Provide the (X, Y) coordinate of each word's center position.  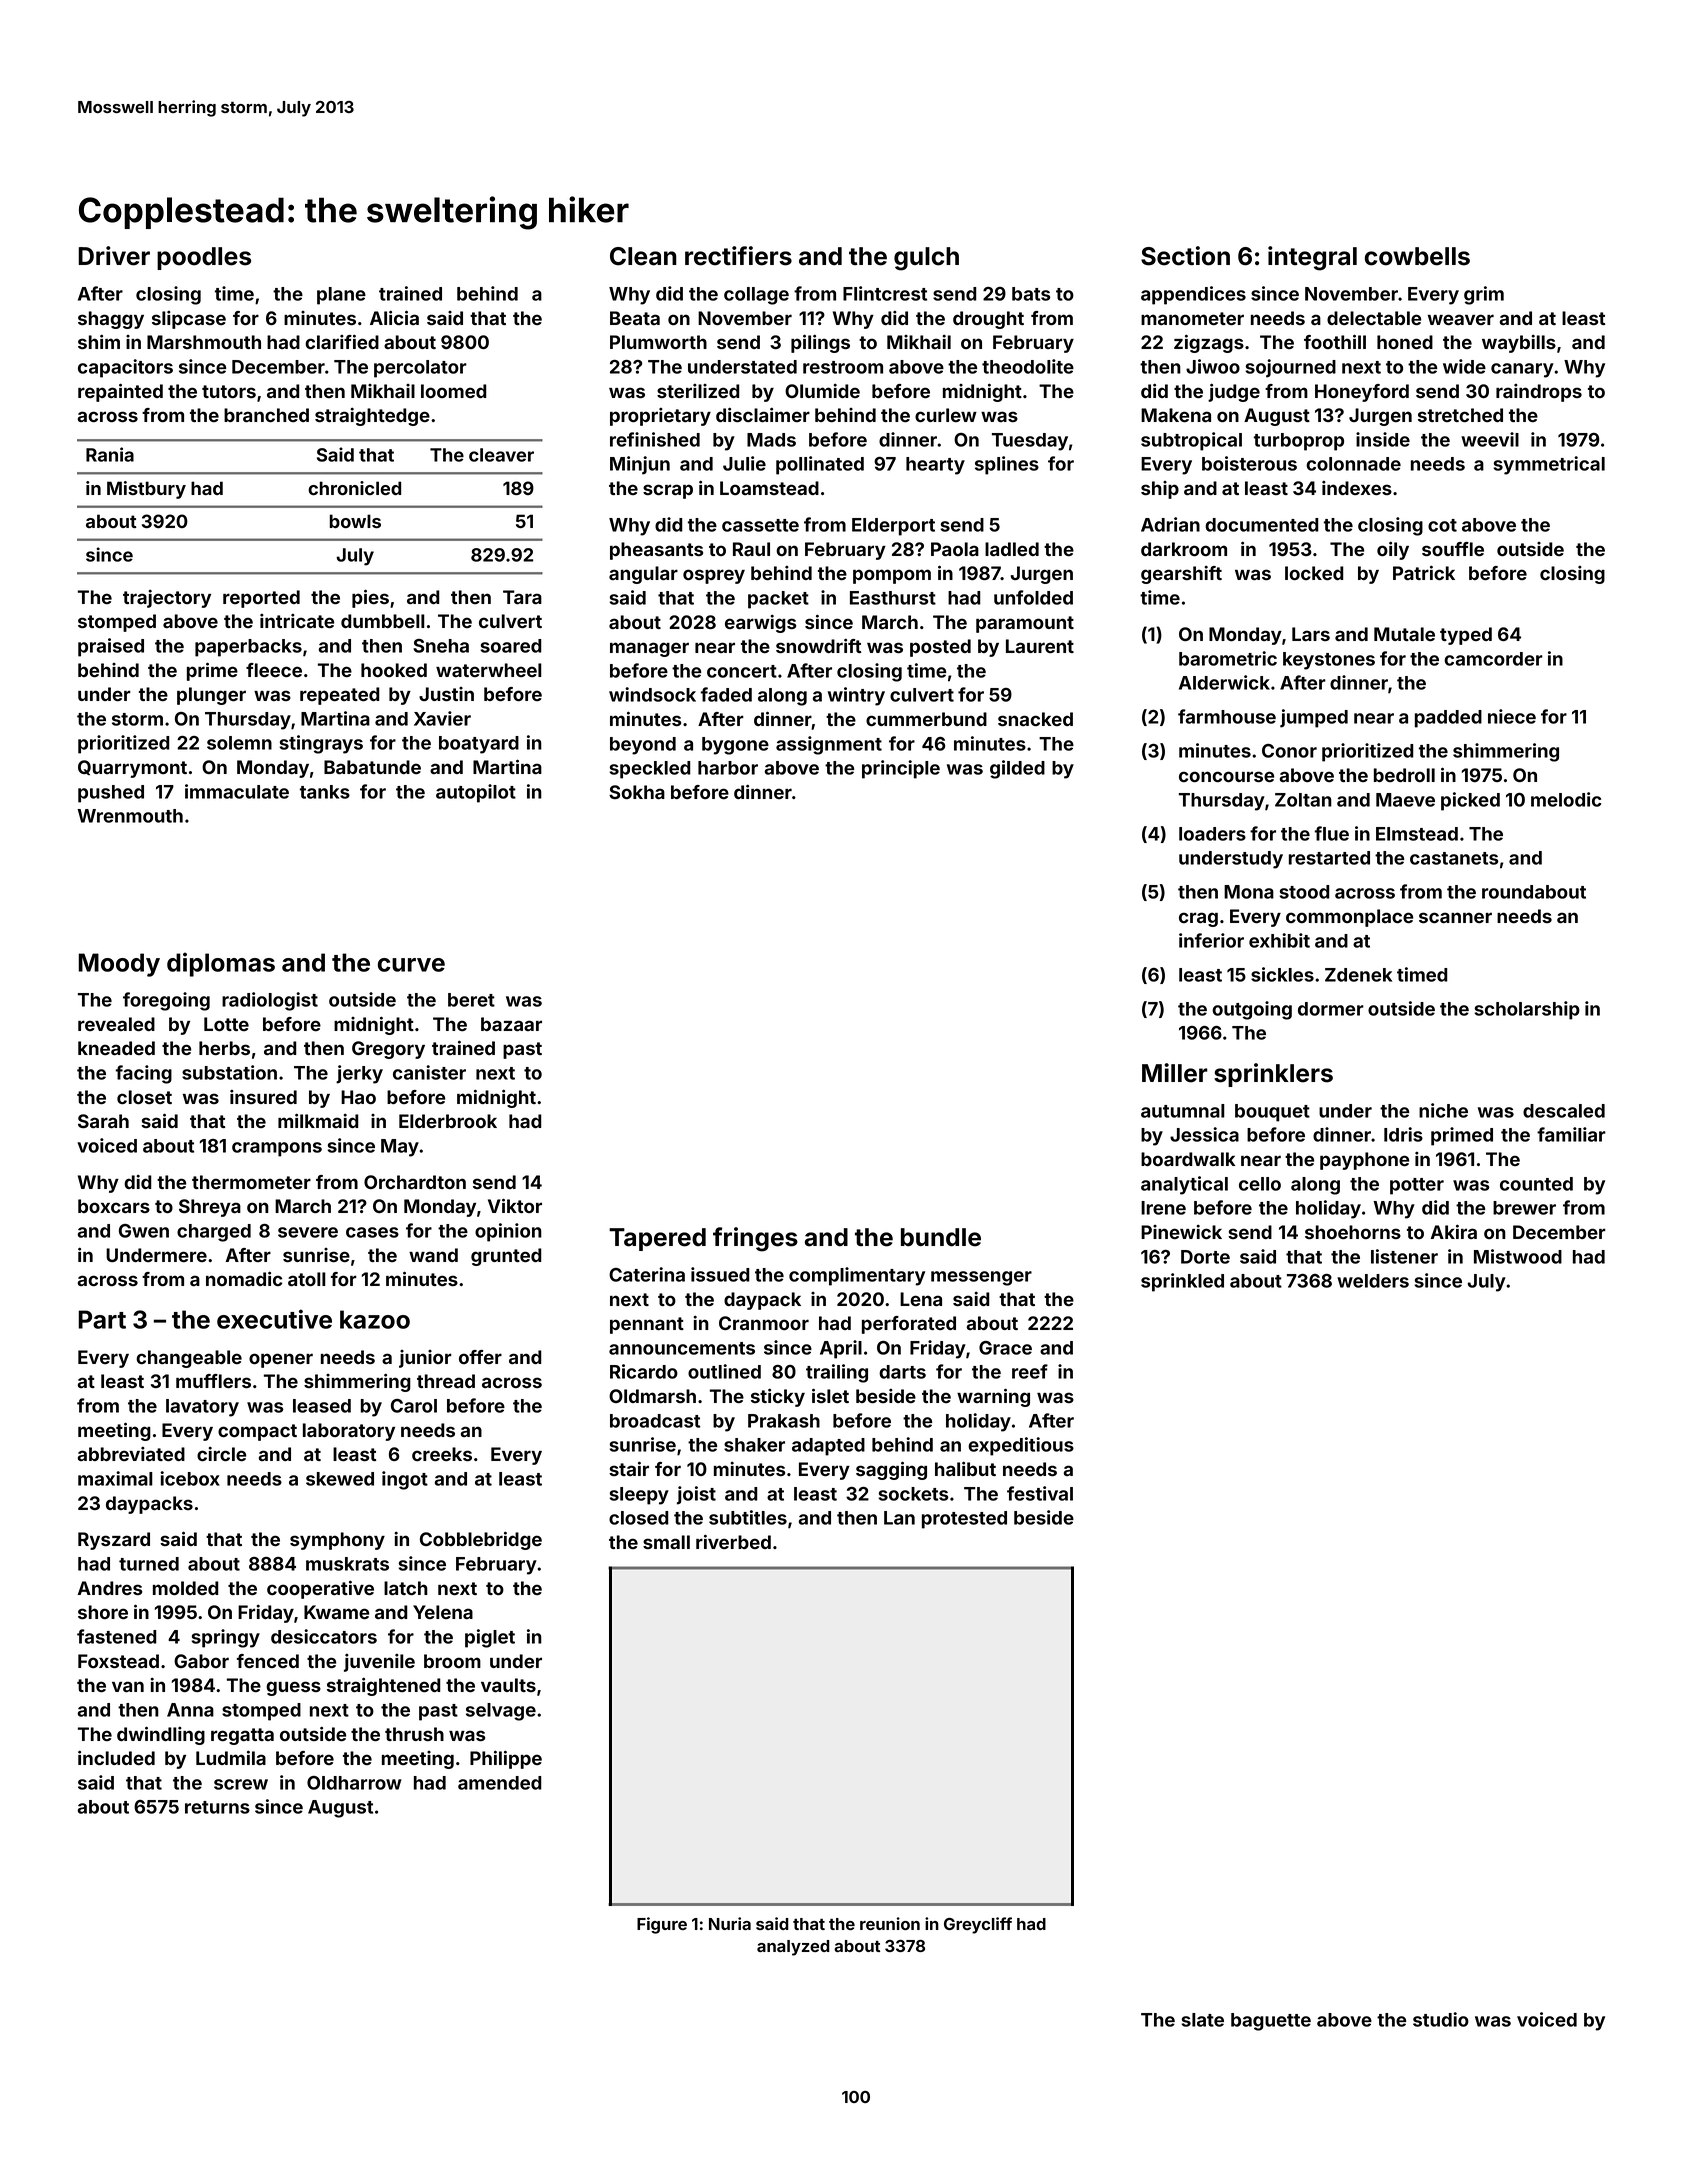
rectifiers (738, 256)
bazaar (511, 1024)
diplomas (221, 964)
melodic (1566, 799)
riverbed (733, 1541)
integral (1312, 258)
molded (186, 1588)
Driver (114, 256)
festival (1040, 1493)
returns (217, 1807)
